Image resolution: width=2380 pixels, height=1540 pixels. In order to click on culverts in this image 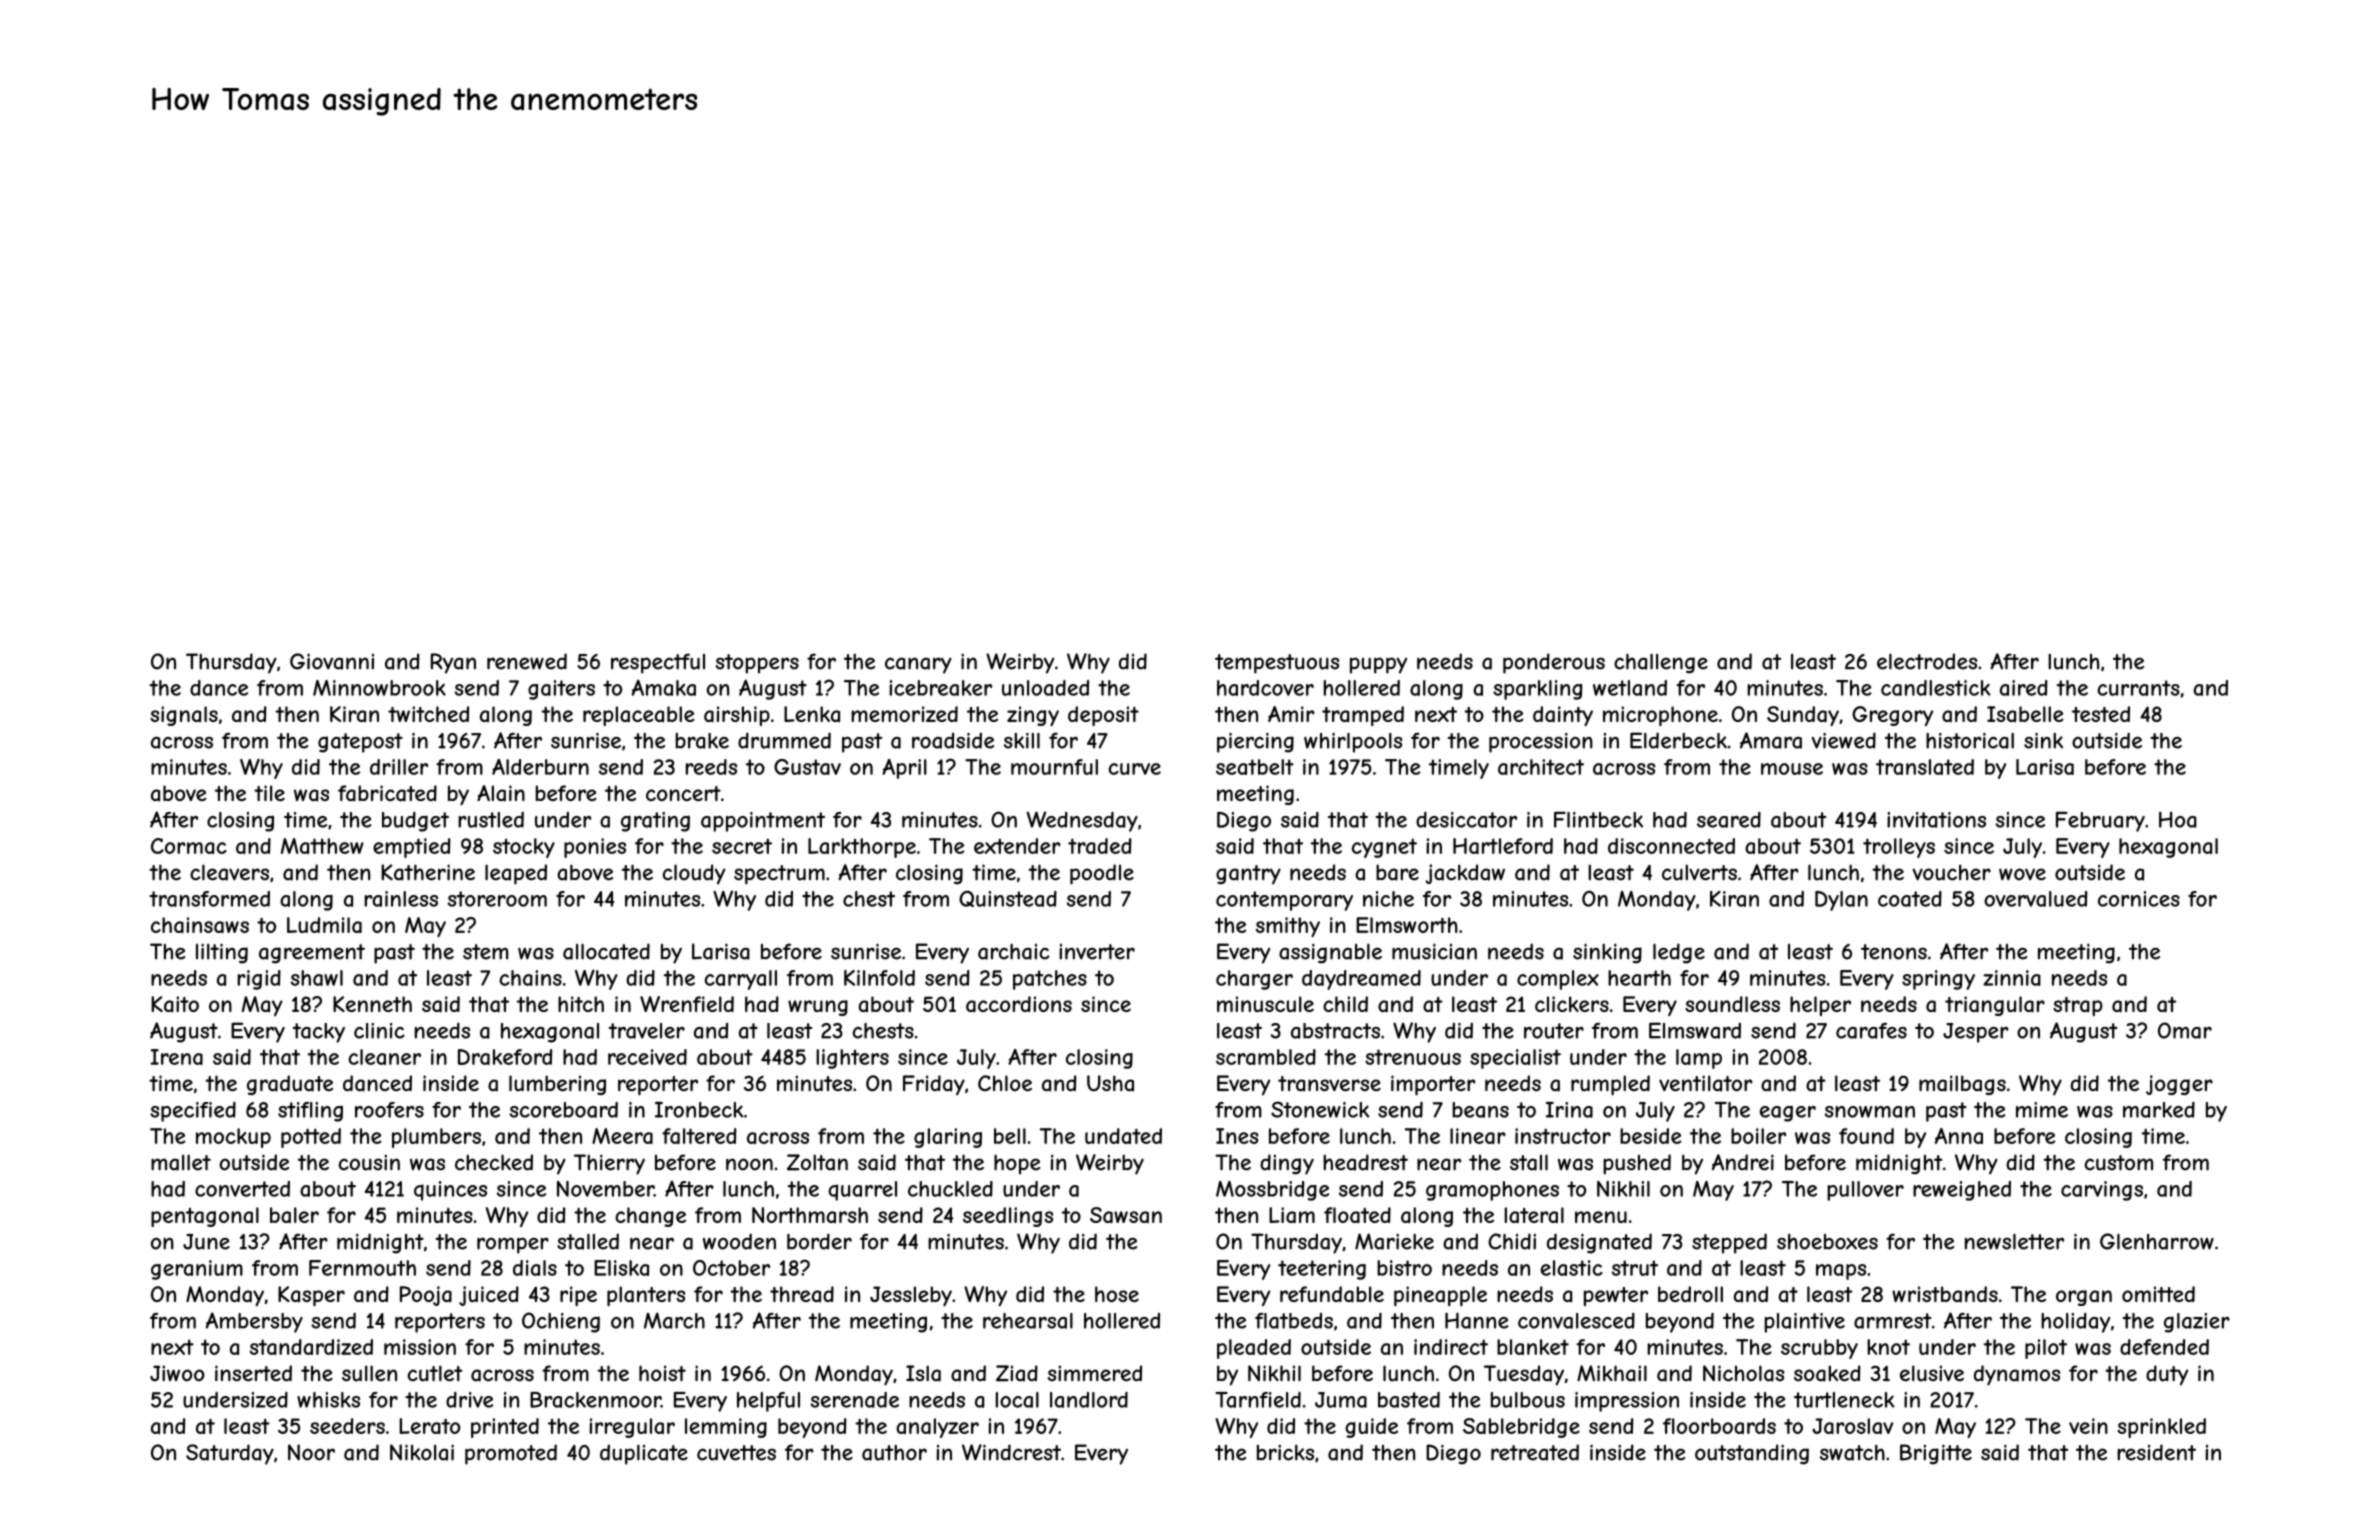, I will do `click(1699, 872)`.
